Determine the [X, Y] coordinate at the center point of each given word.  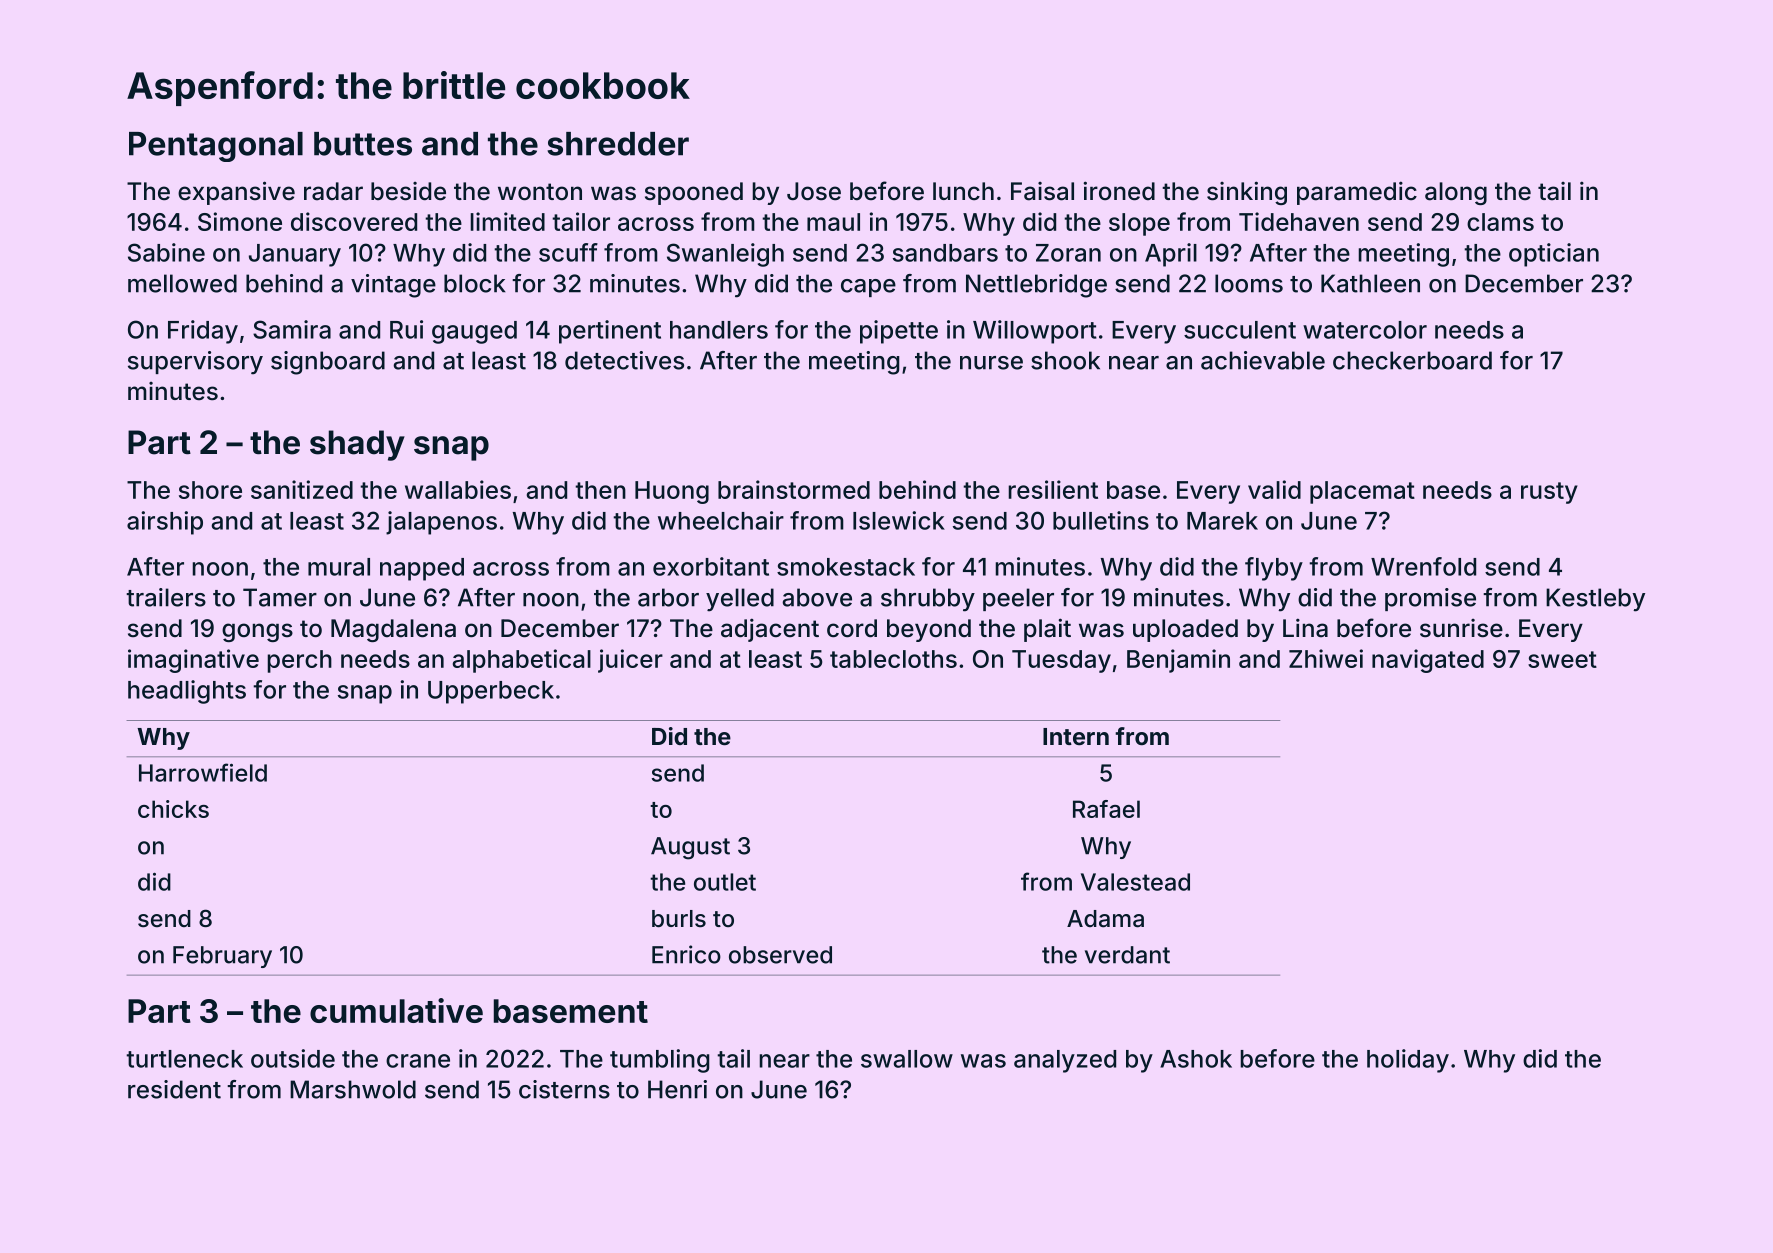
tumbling [659, 1061]
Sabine [166, 252]
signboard [328, 363]
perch [300, 661]
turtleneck [184, 1059]
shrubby [928, 600]
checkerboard [1412, 360]
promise [1430, 599]
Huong [672, 492]
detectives [624, 360]
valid [1274, 489]
